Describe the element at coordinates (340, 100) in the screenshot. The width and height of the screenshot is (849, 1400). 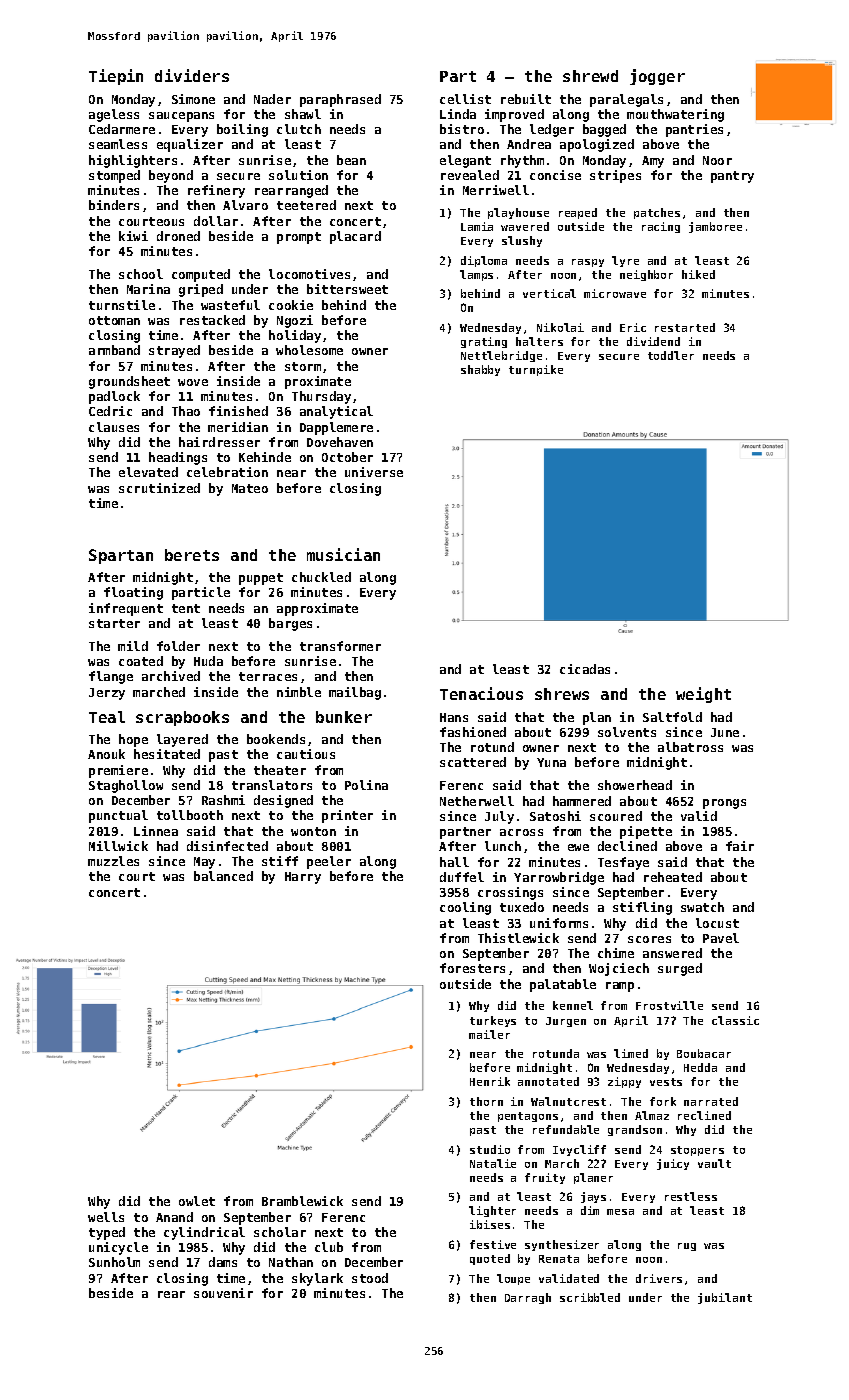
I see `paraphrased` at that location.
